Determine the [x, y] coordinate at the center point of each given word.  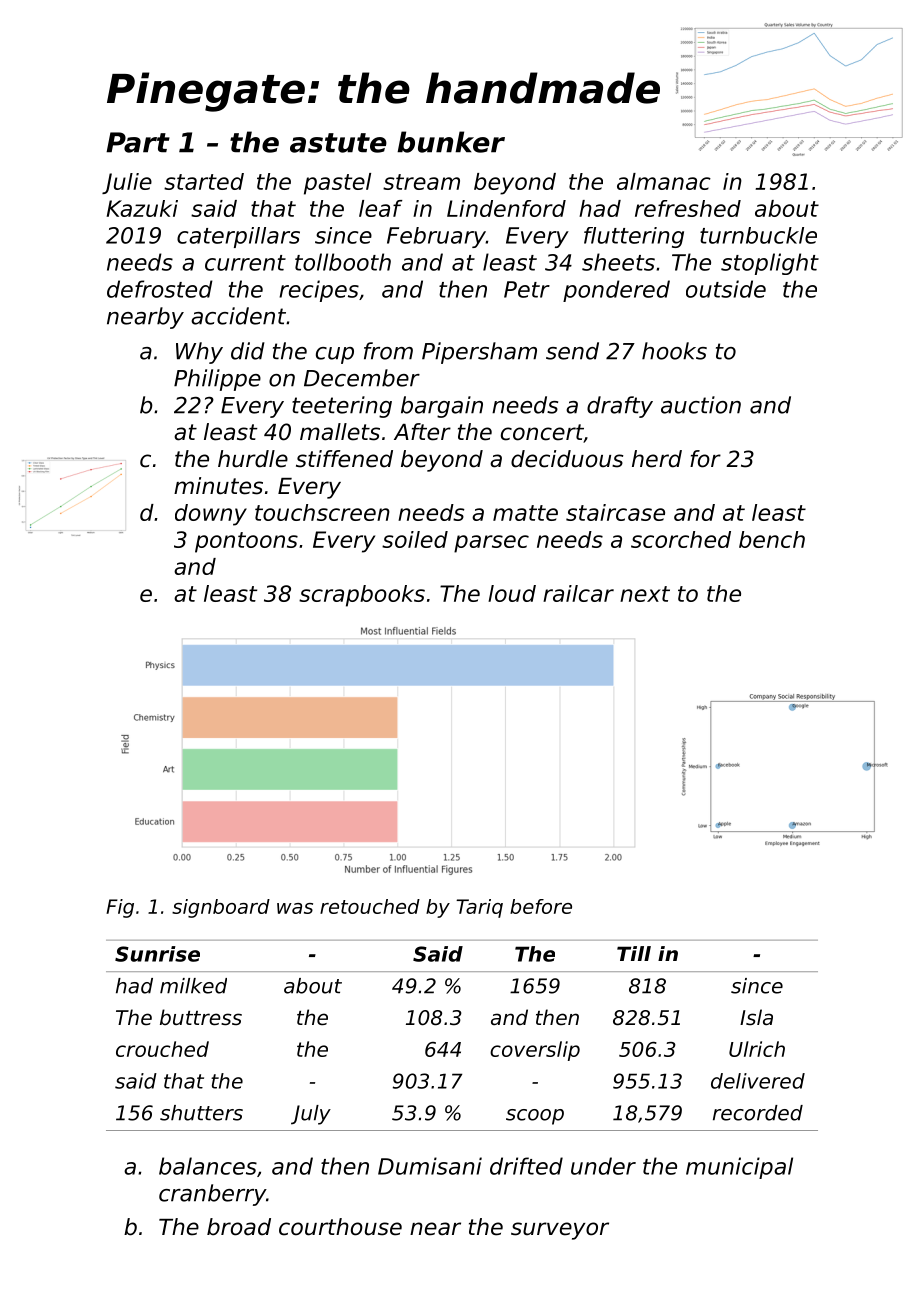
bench [772, 539]
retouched [370, 906]
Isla [756, 1017]
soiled [415, 539]
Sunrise [157, 954]
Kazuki [142, 208]
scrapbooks [362, 596]
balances [208, 1166]
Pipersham [479, 353]
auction [701, 405]
